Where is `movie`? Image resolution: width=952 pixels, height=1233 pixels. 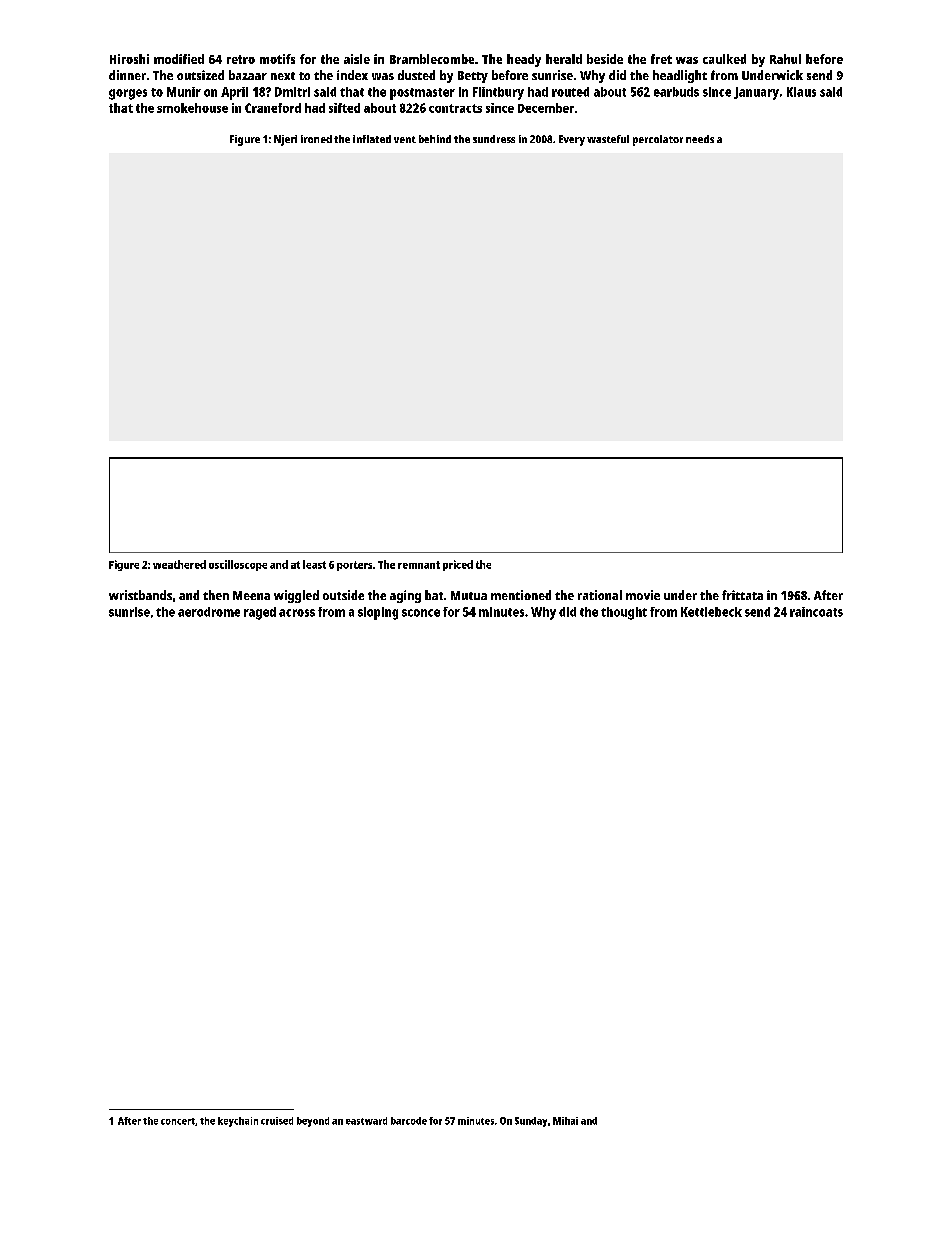 movie is located at coordinates (643, 595).
